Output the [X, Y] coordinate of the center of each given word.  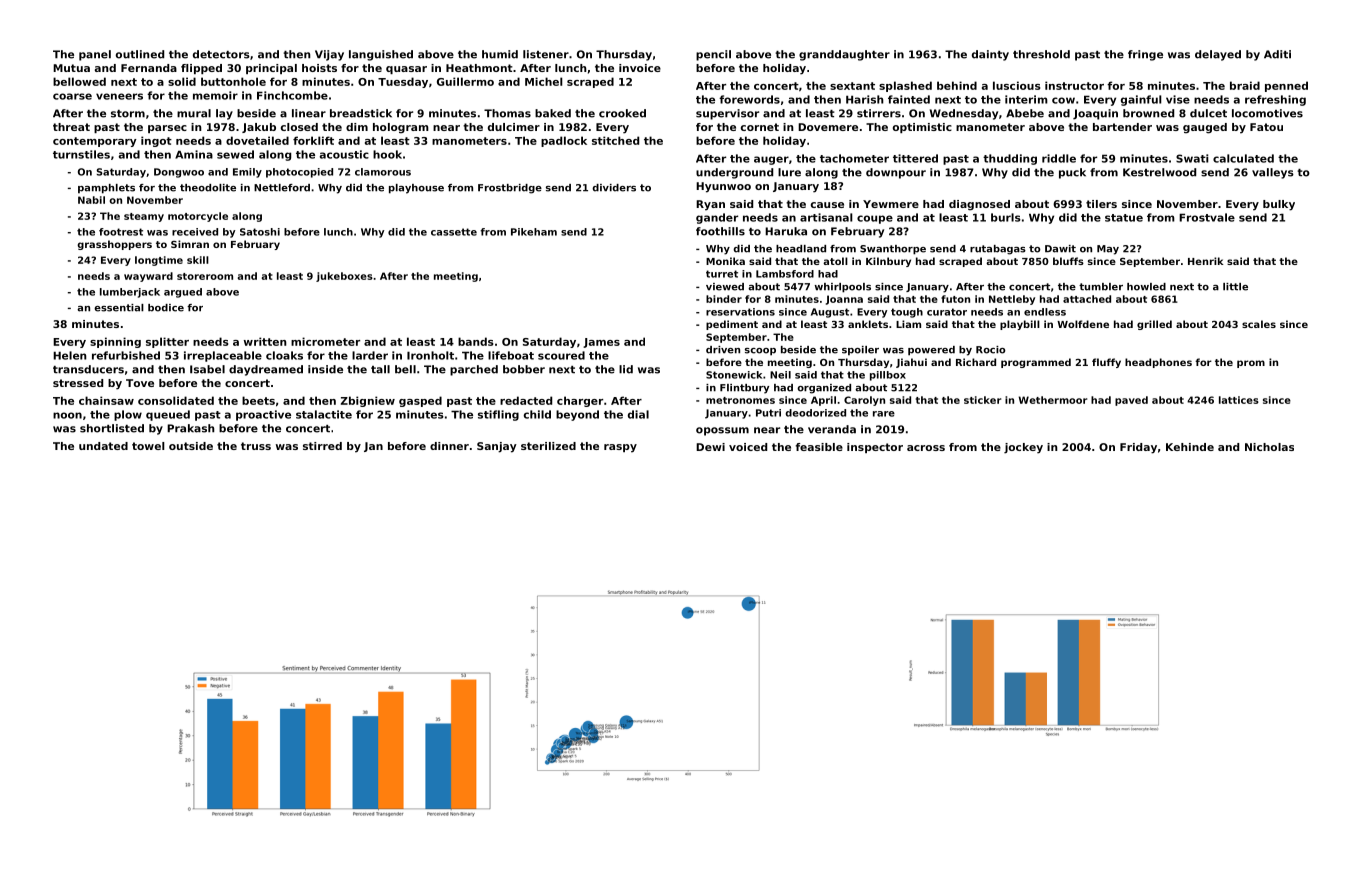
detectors [221, 54]
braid [1245, 85]
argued [183, 293]
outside [191, 446]
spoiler [860, 351]
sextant [852, 86]
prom [1251, 364]
